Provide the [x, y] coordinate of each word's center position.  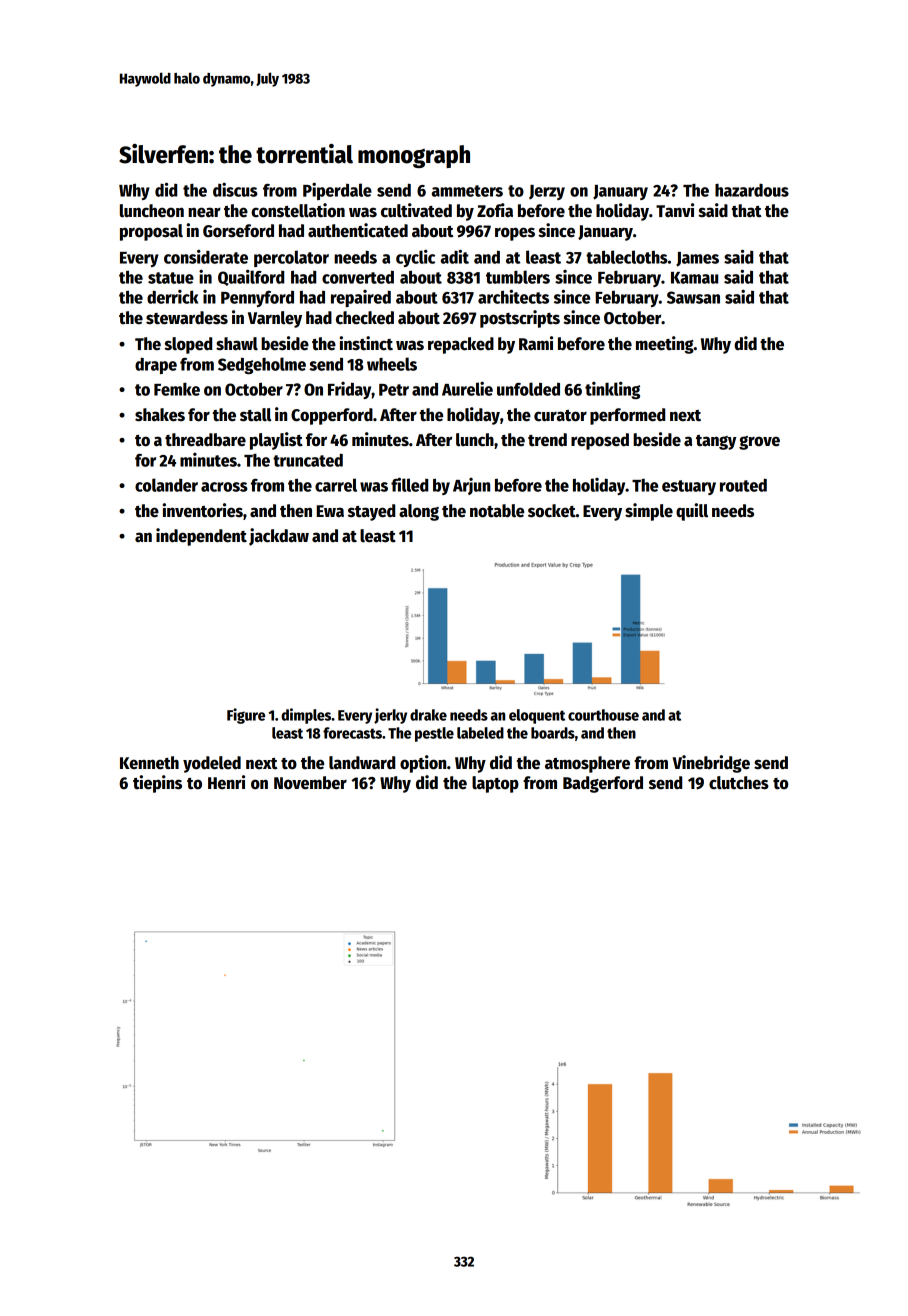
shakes [160, 415]
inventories [202, 510]
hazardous [752, 190]
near [204, 212]
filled [409, 484]
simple [649, 512]
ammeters [467, 191]
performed [627, 416]
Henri [226, 782]
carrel [336, 485]
